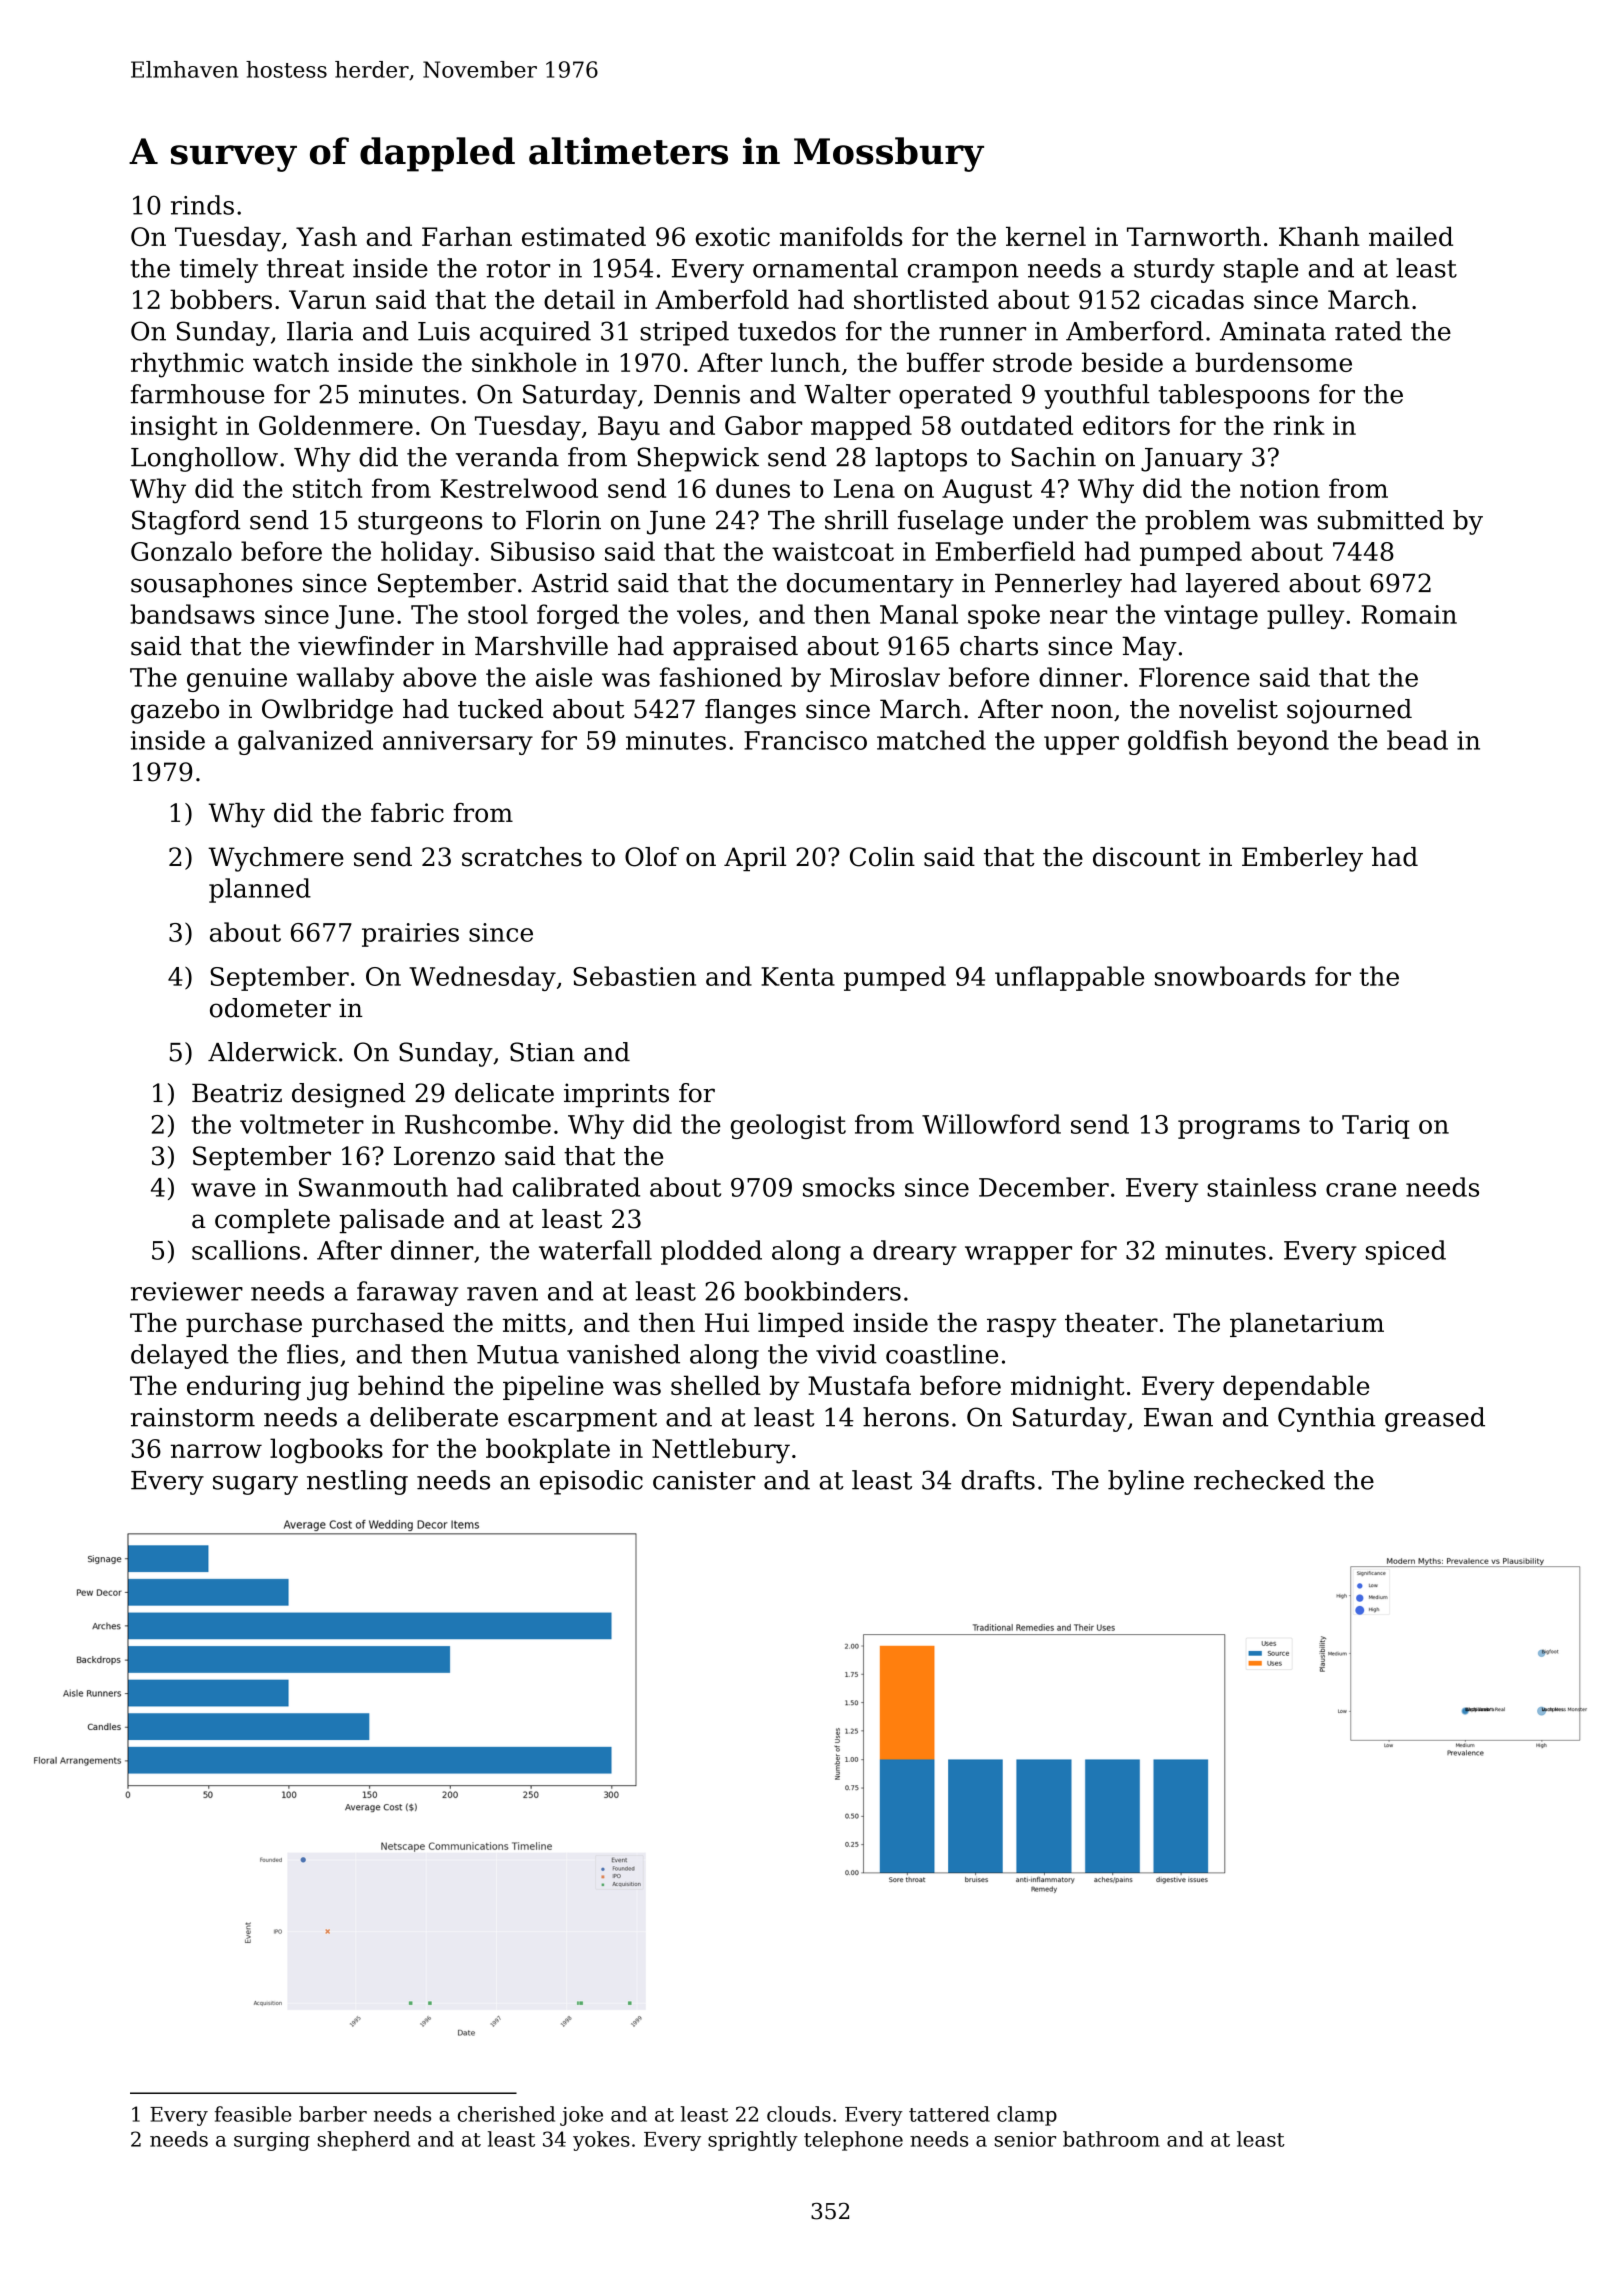 The width and height of the screenshot is (1620, 2292). I want to click on rainstorm, so click(193, 1417).
